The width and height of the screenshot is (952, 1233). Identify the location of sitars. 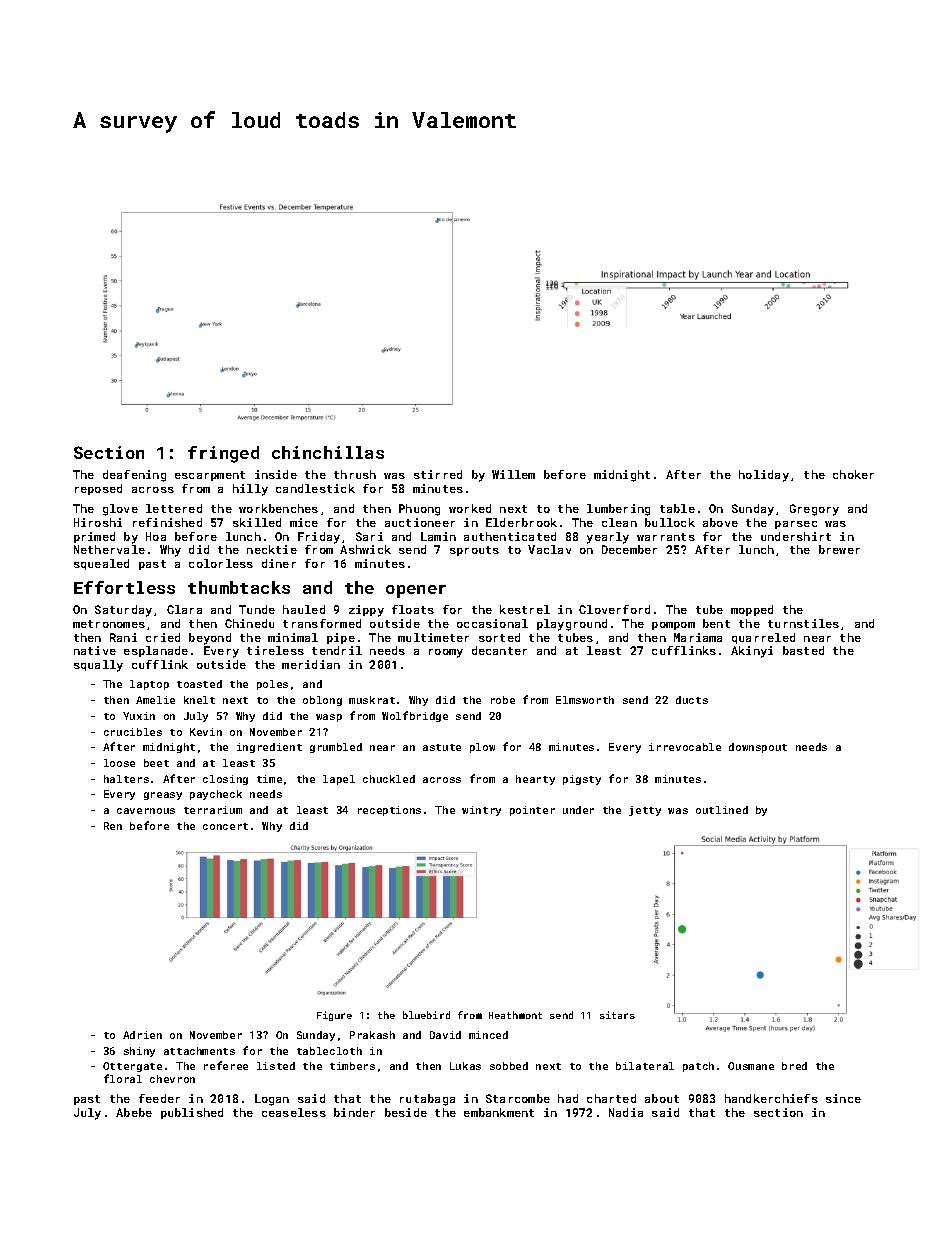
(617, 1015).
